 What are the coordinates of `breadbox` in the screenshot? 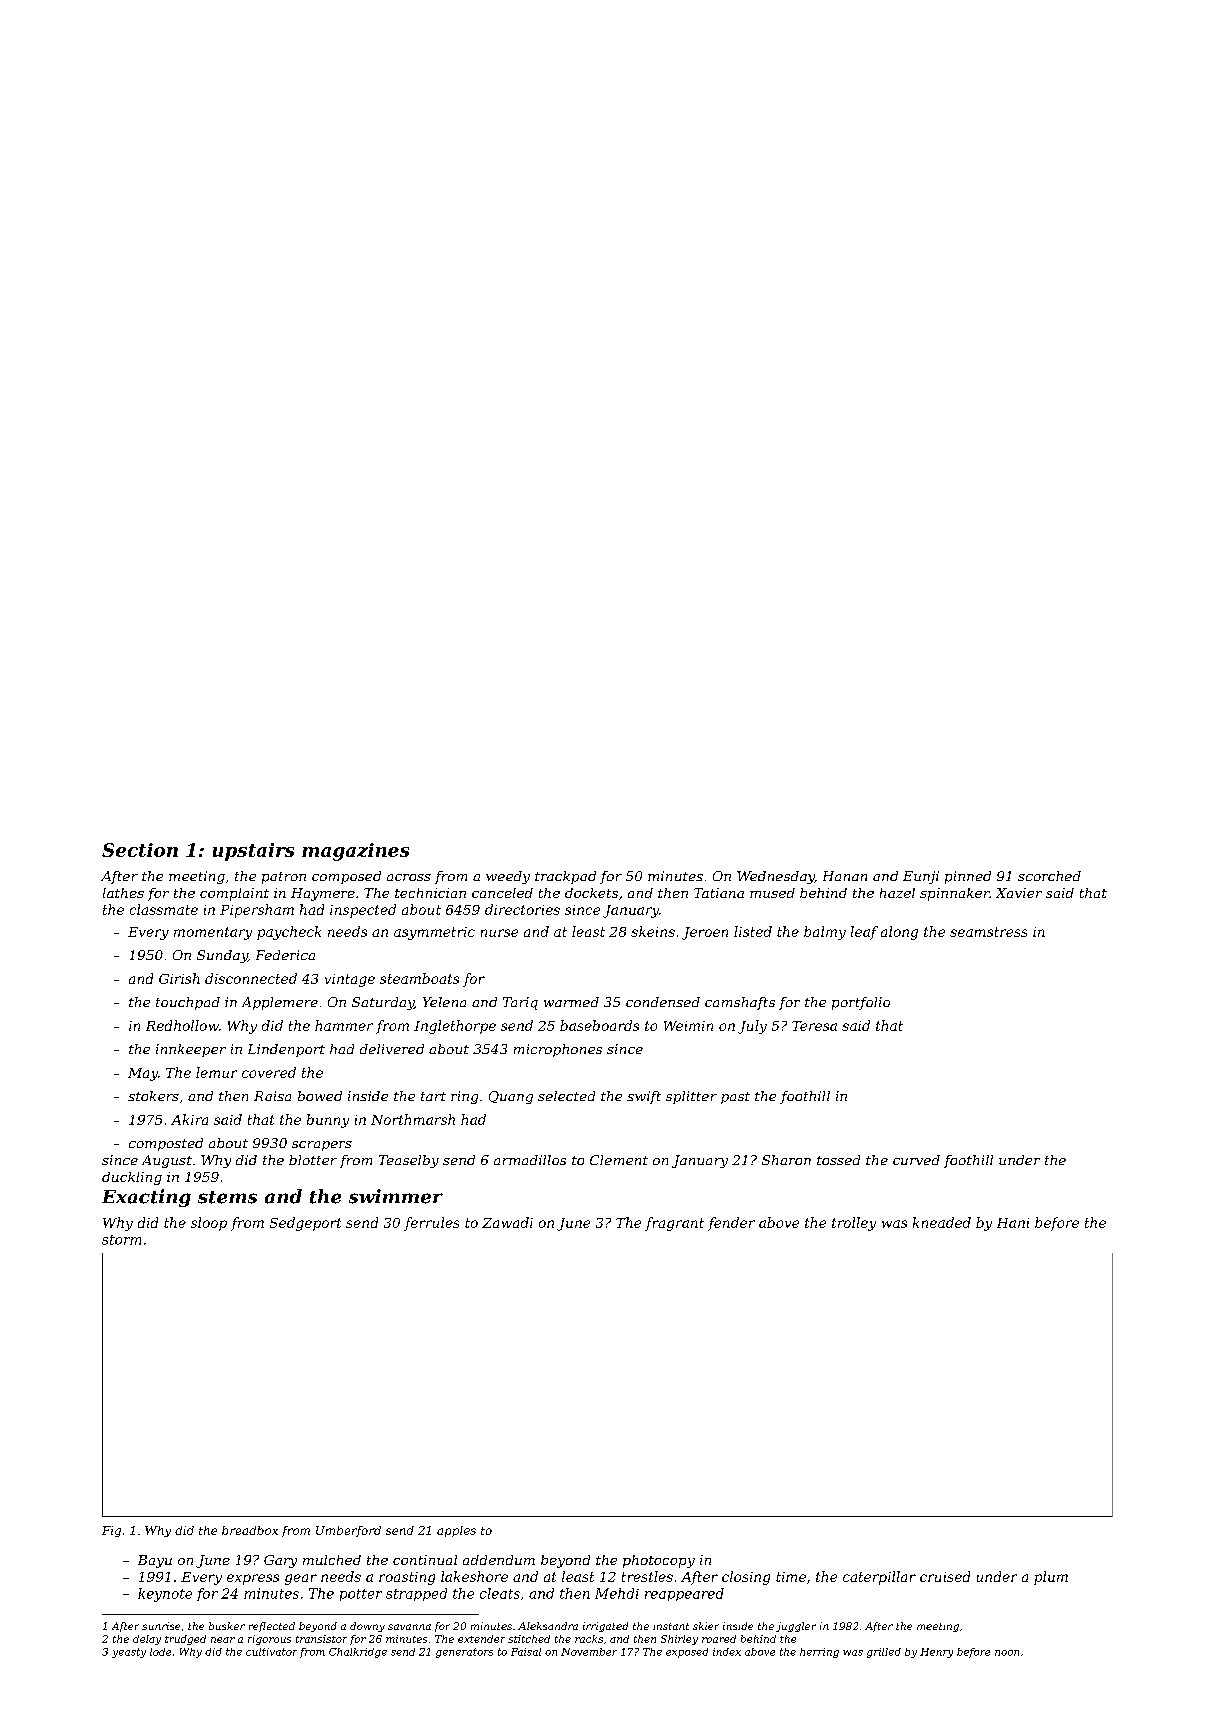 It's located at (250, 1530).
